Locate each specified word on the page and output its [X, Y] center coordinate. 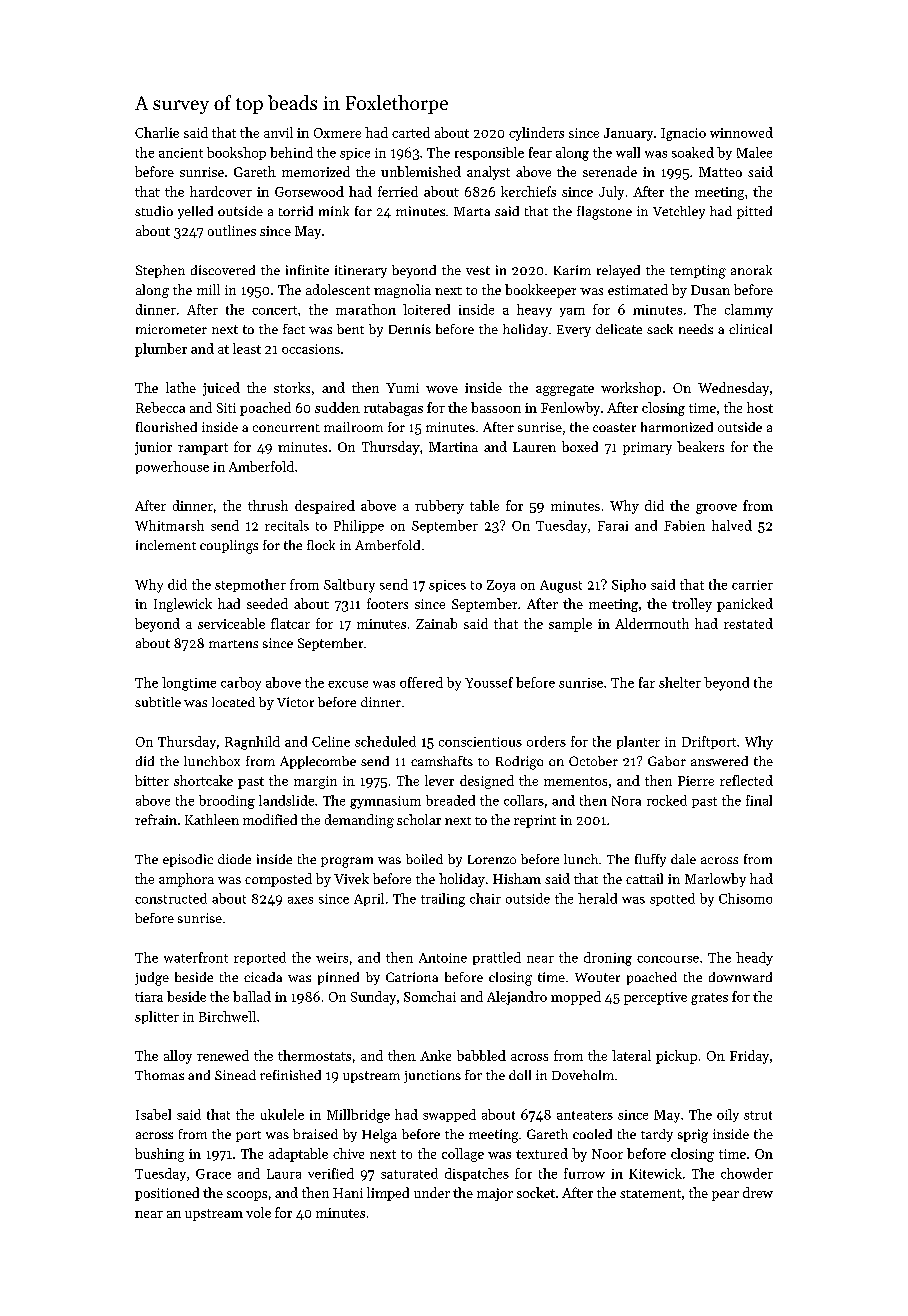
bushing [159, 1155]
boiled [424, 859]
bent [350, 329]
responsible [489, 153]
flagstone [604, 213]
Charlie [157, 132]
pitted [754, 212]
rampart [203, 449]
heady [754, 959]
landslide [286, 800]
